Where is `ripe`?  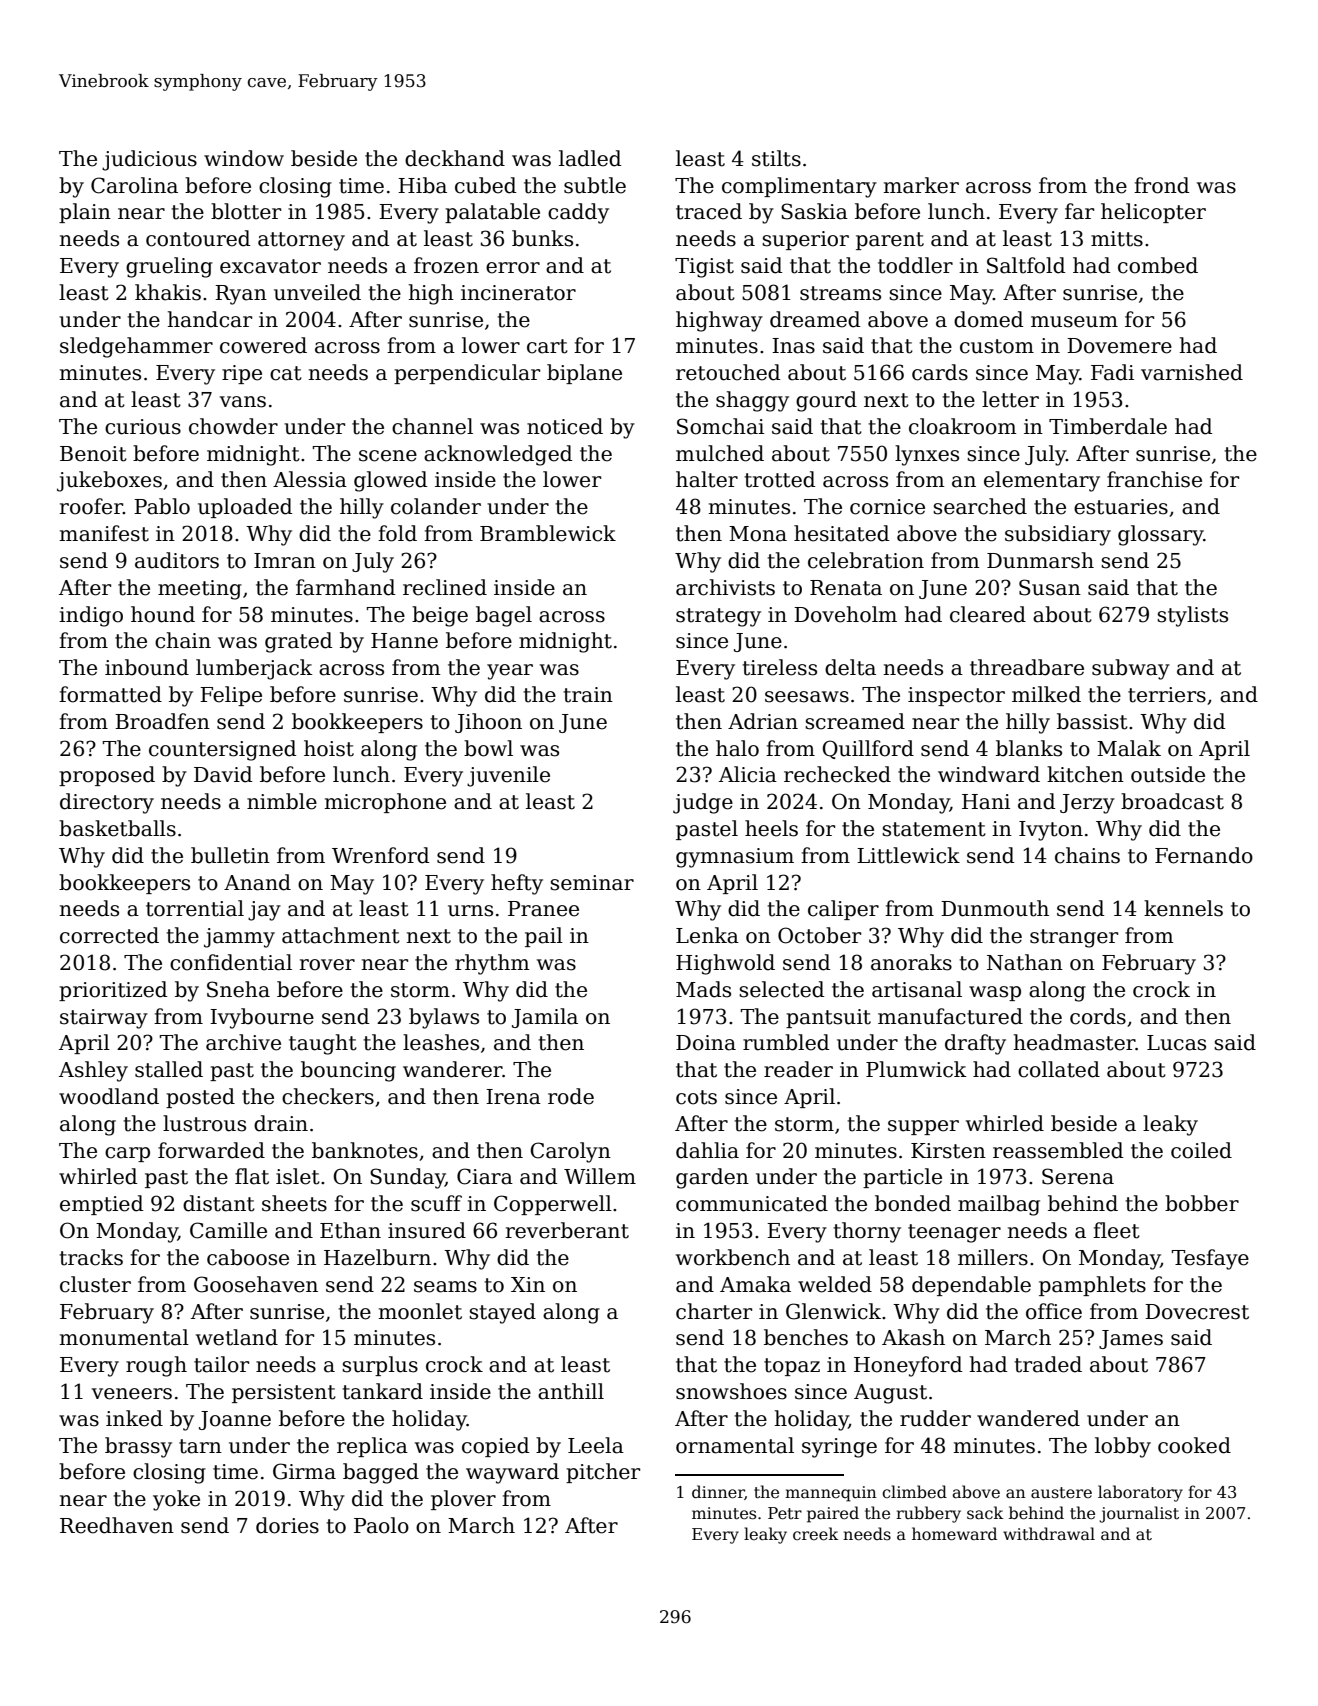 ripe is located at coordinates (242, 374).
